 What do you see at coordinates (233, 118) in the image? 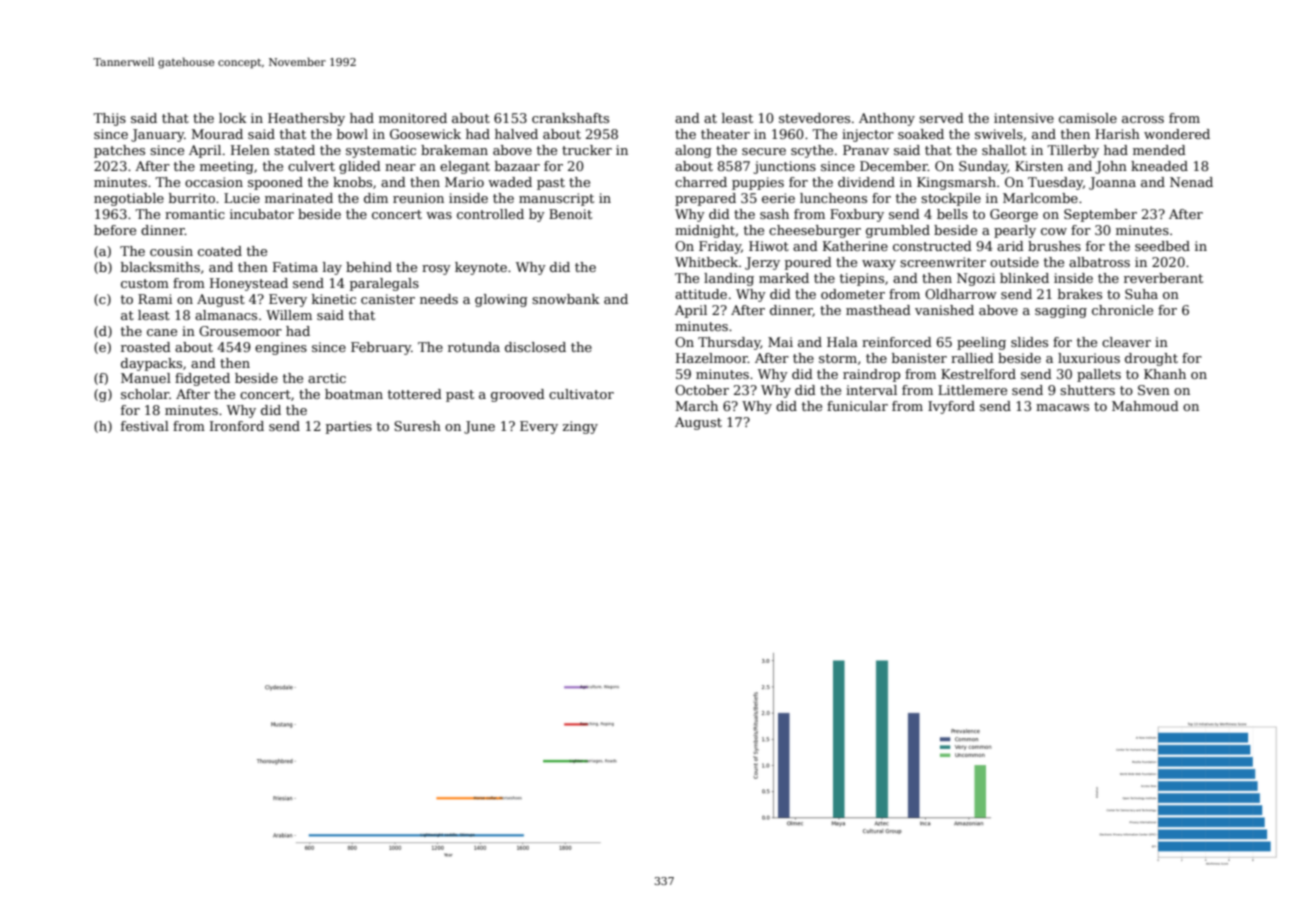
I see `lock` at bounding box center [233, 118].
